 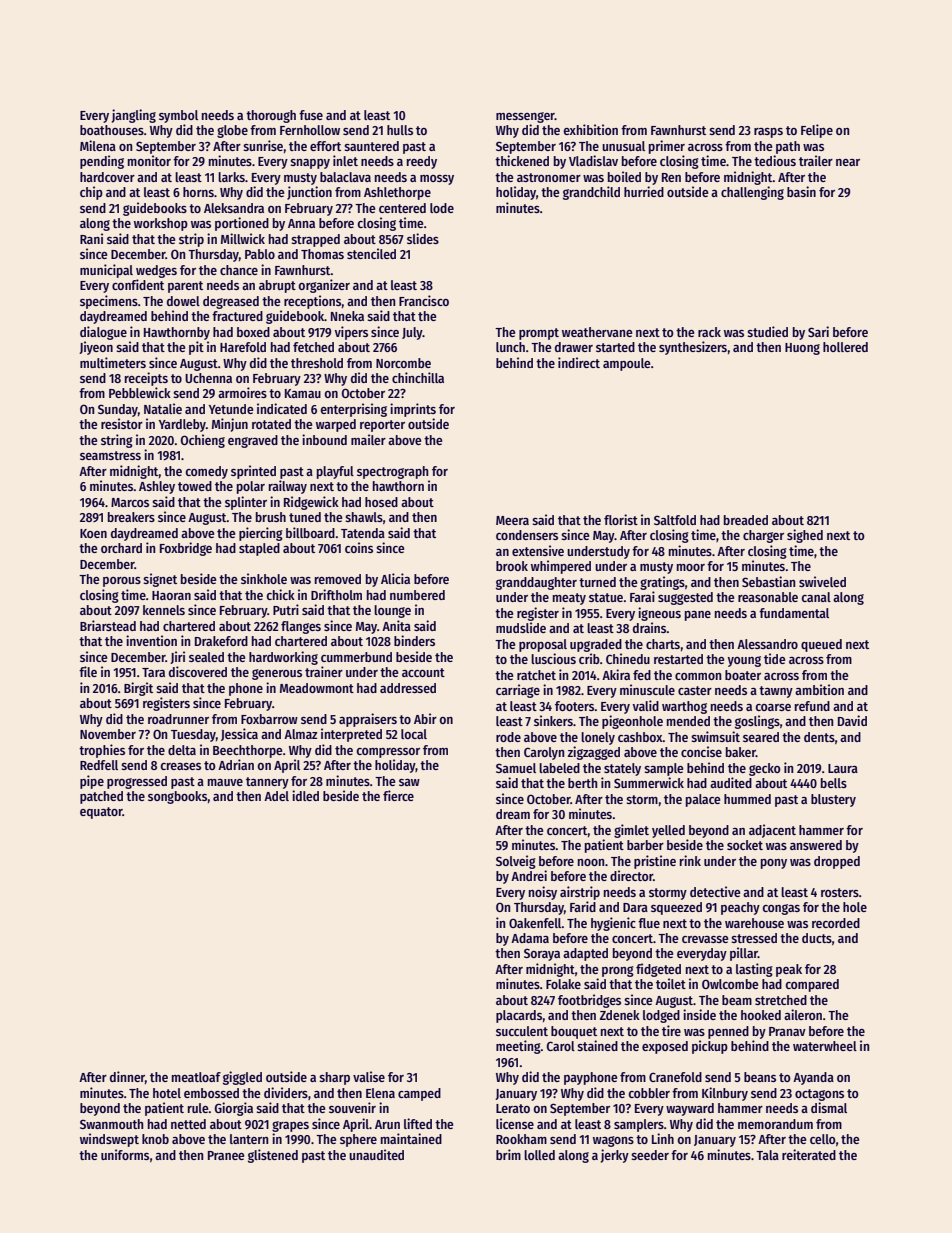 I want to click on hooked, so click(x=761, y=1015).
